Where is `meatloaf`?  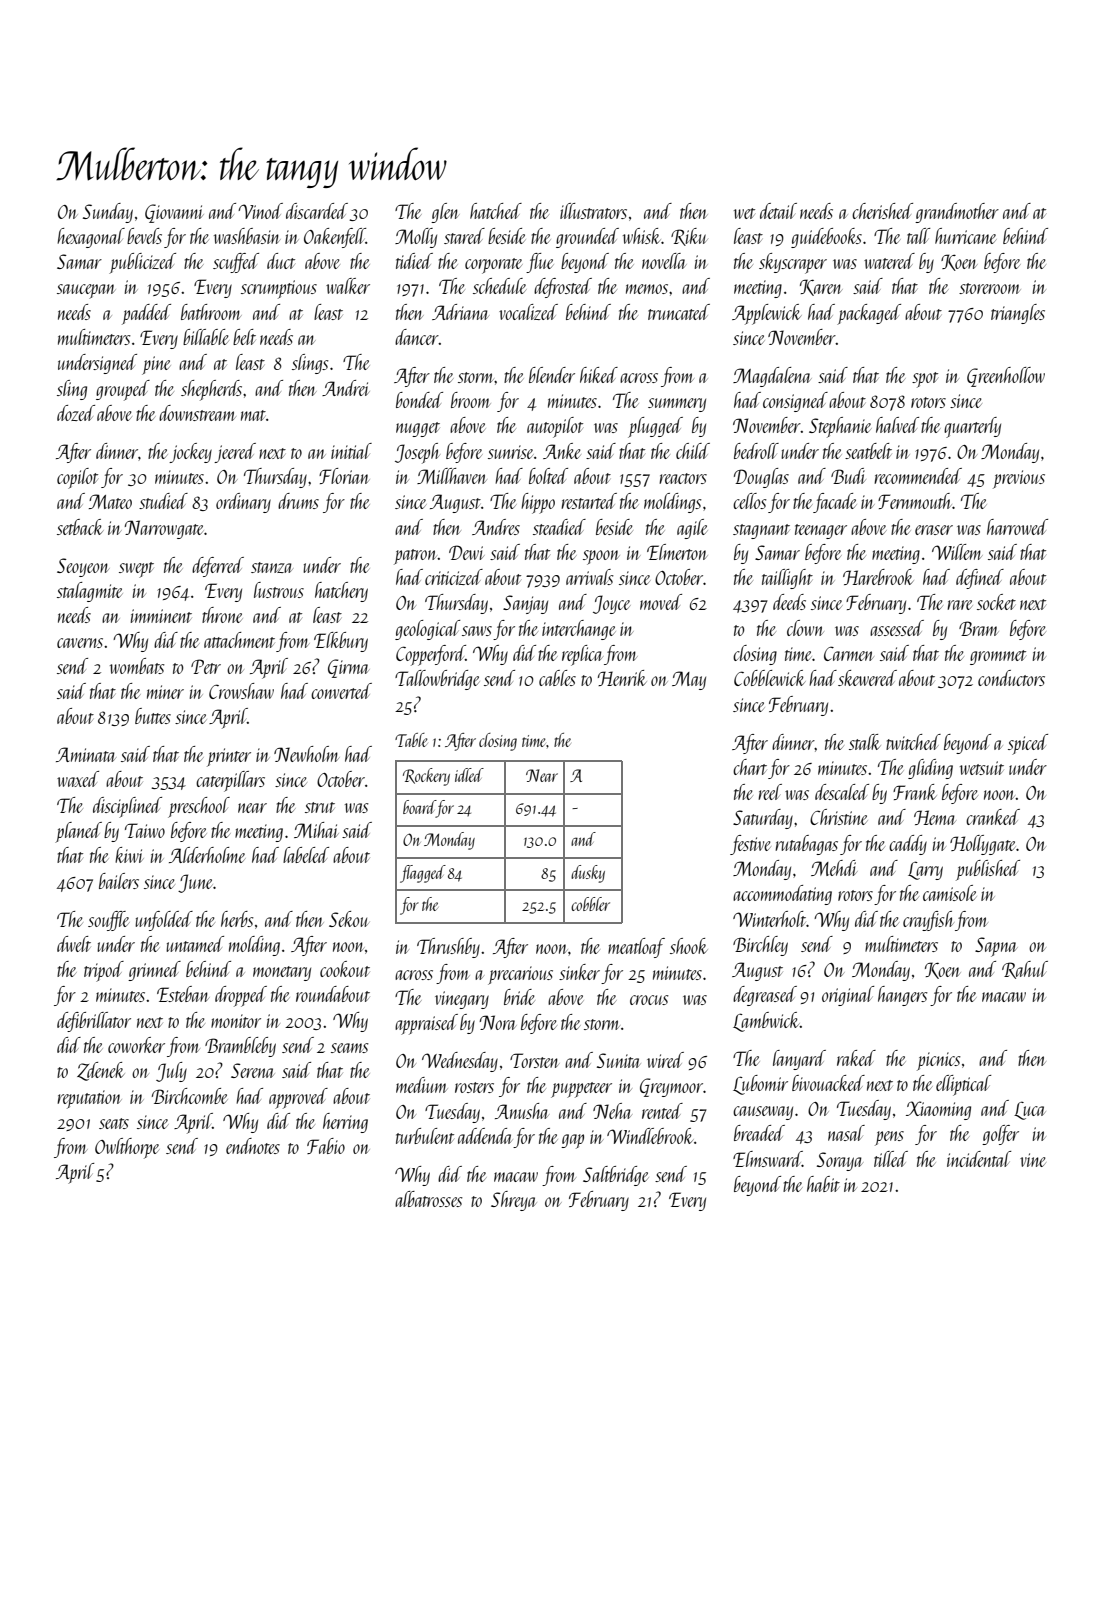
meatloaf is located at coordinates (636, 948).
